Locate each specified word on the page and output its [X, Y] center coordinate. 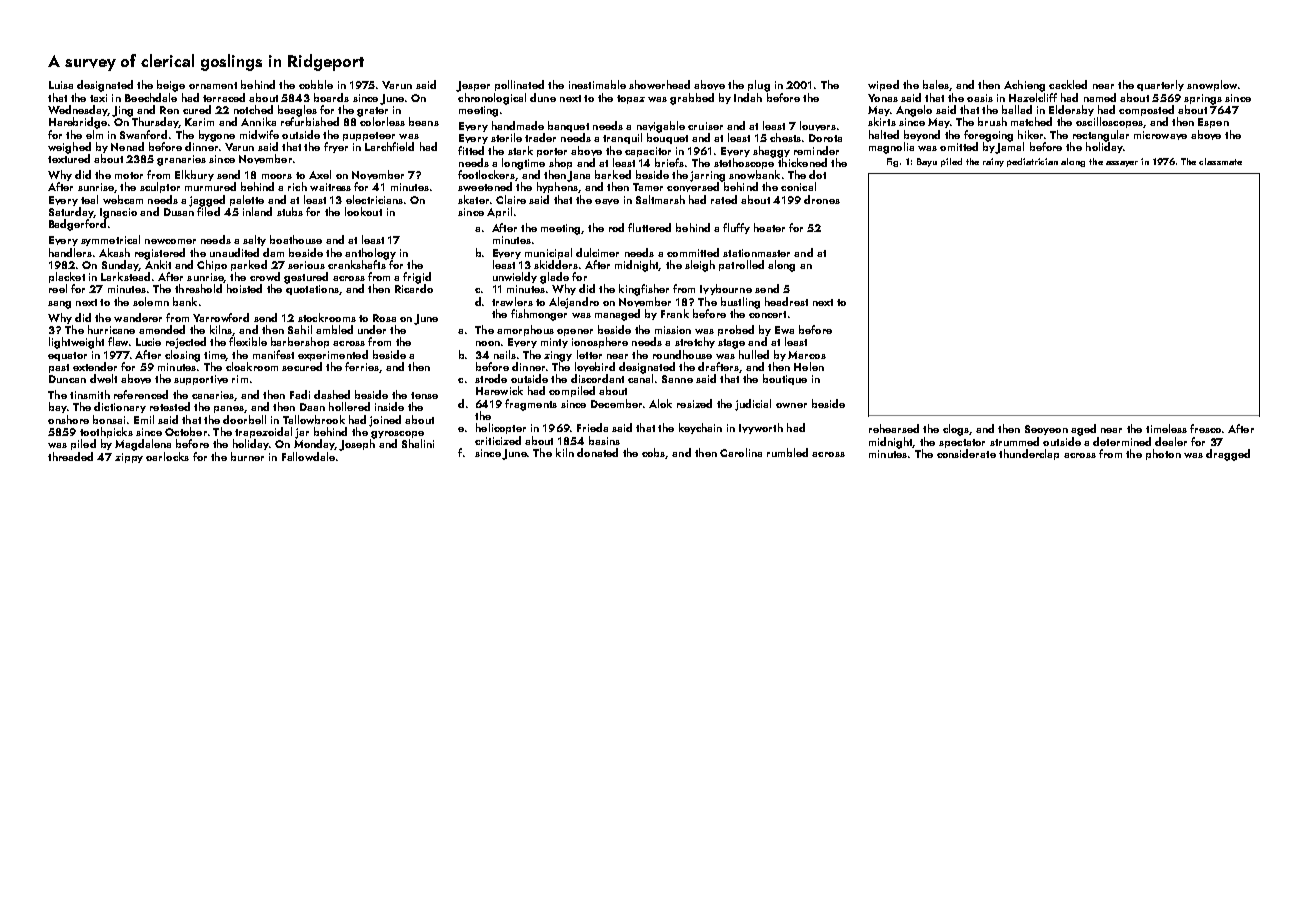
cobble [316, 84]
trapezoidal [263, 432]
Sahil [300, 329]
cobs [654, 453]
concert [767, 314]
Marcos [807, 355]
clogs [956, 430]
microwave [1160, 135]
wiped [883, 85]
